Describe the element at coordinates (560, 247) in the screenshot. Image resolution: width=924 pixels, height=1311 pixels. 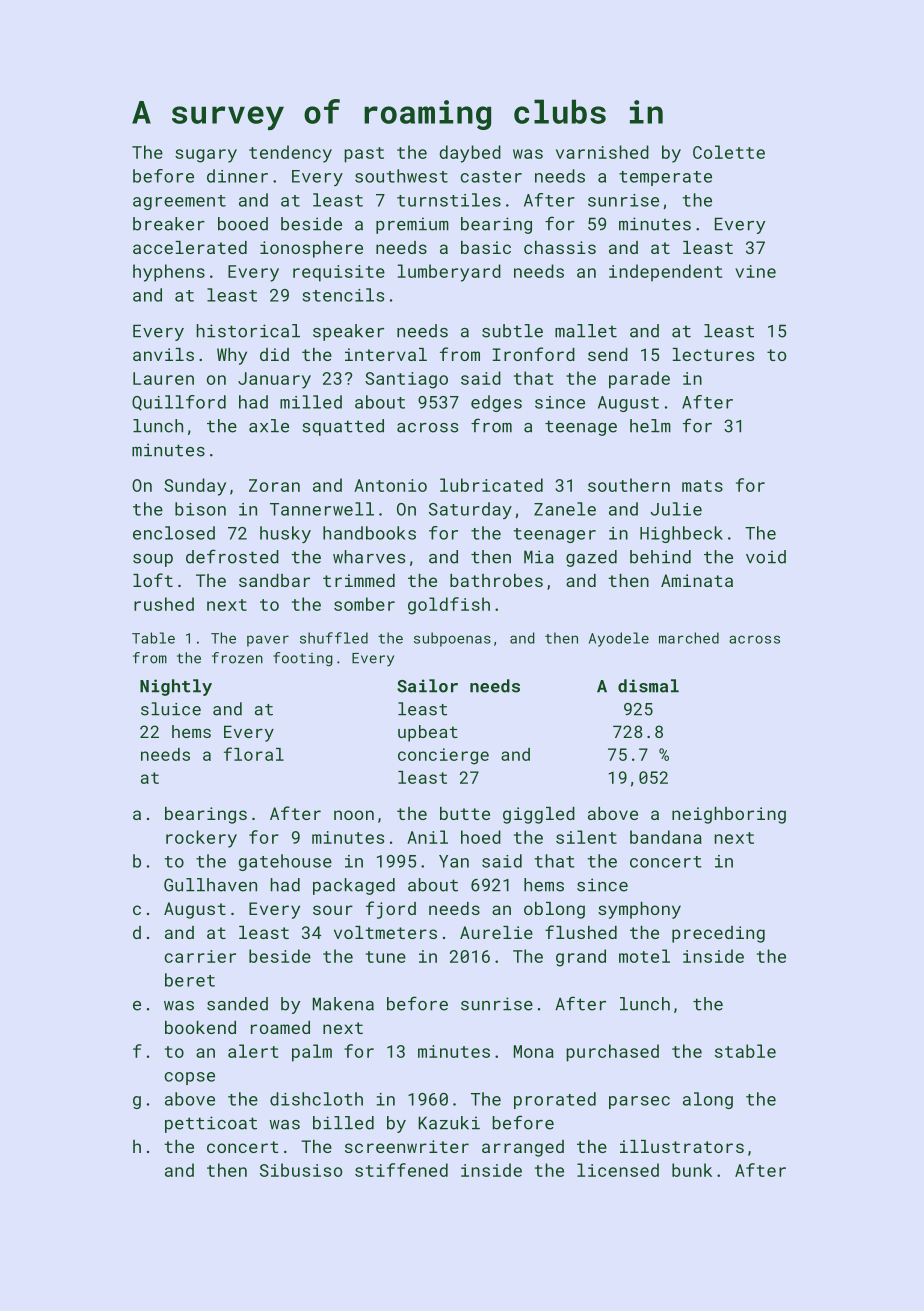
I see `chassis` at that location.
